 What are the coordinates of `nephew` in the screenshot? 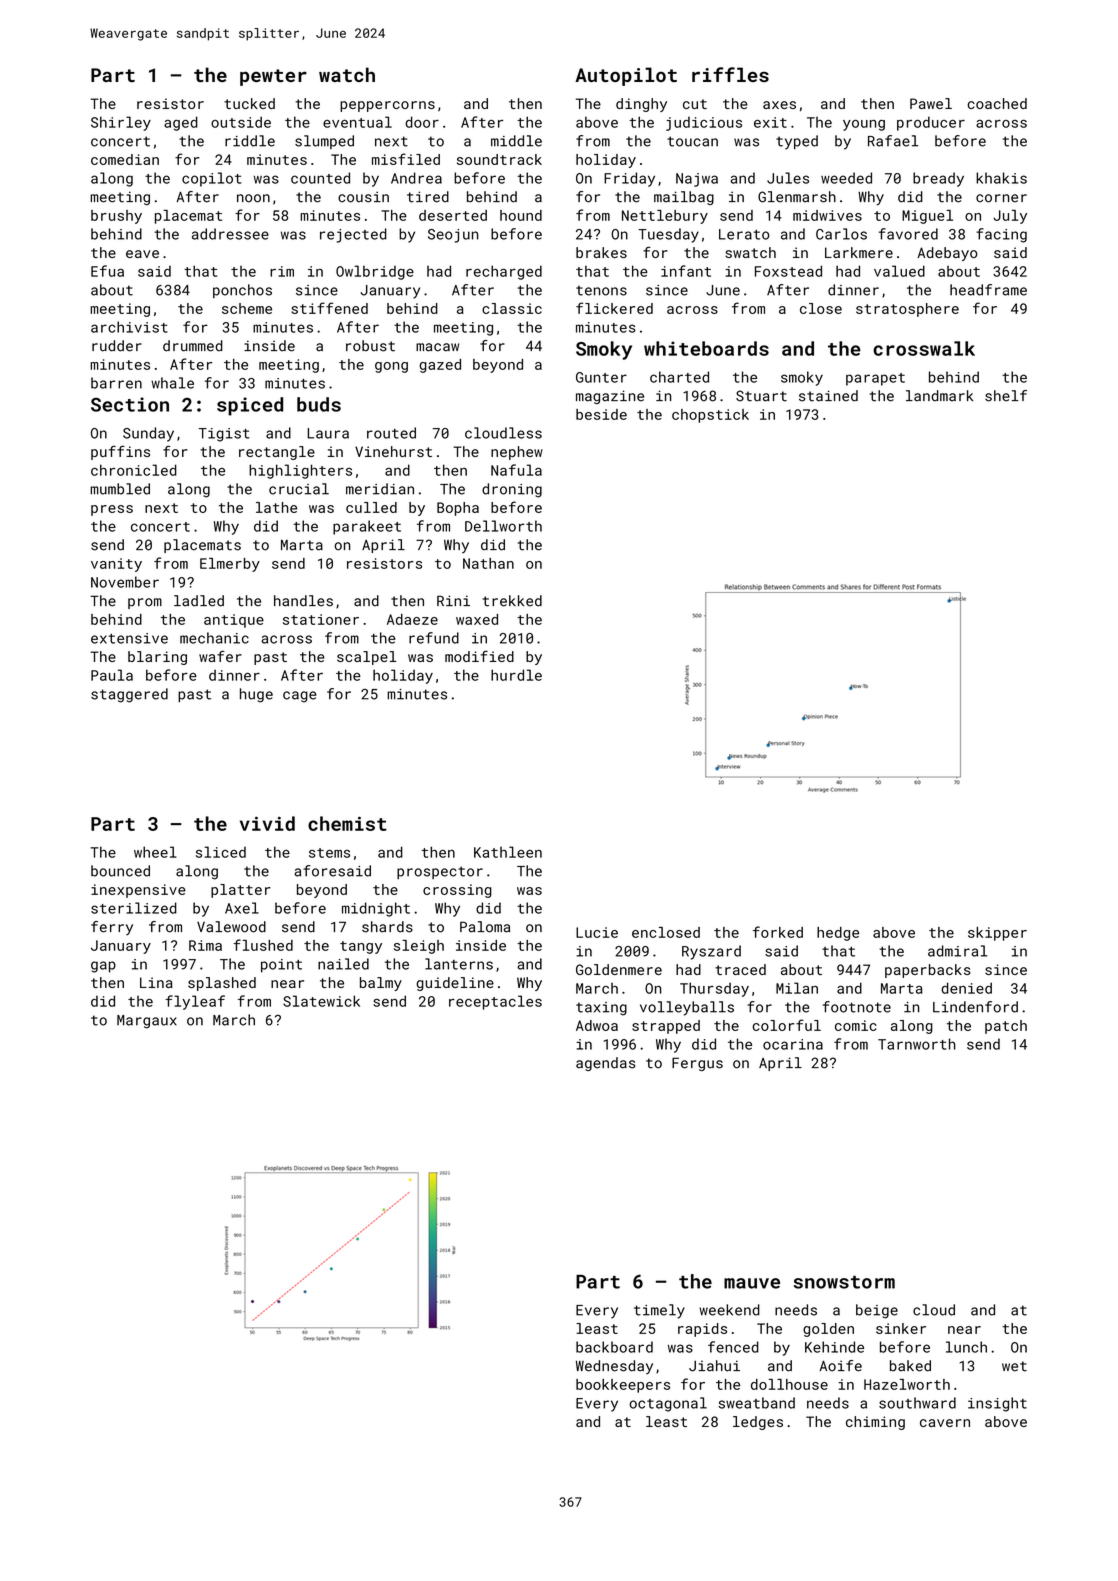 It's located at (517, 453).
